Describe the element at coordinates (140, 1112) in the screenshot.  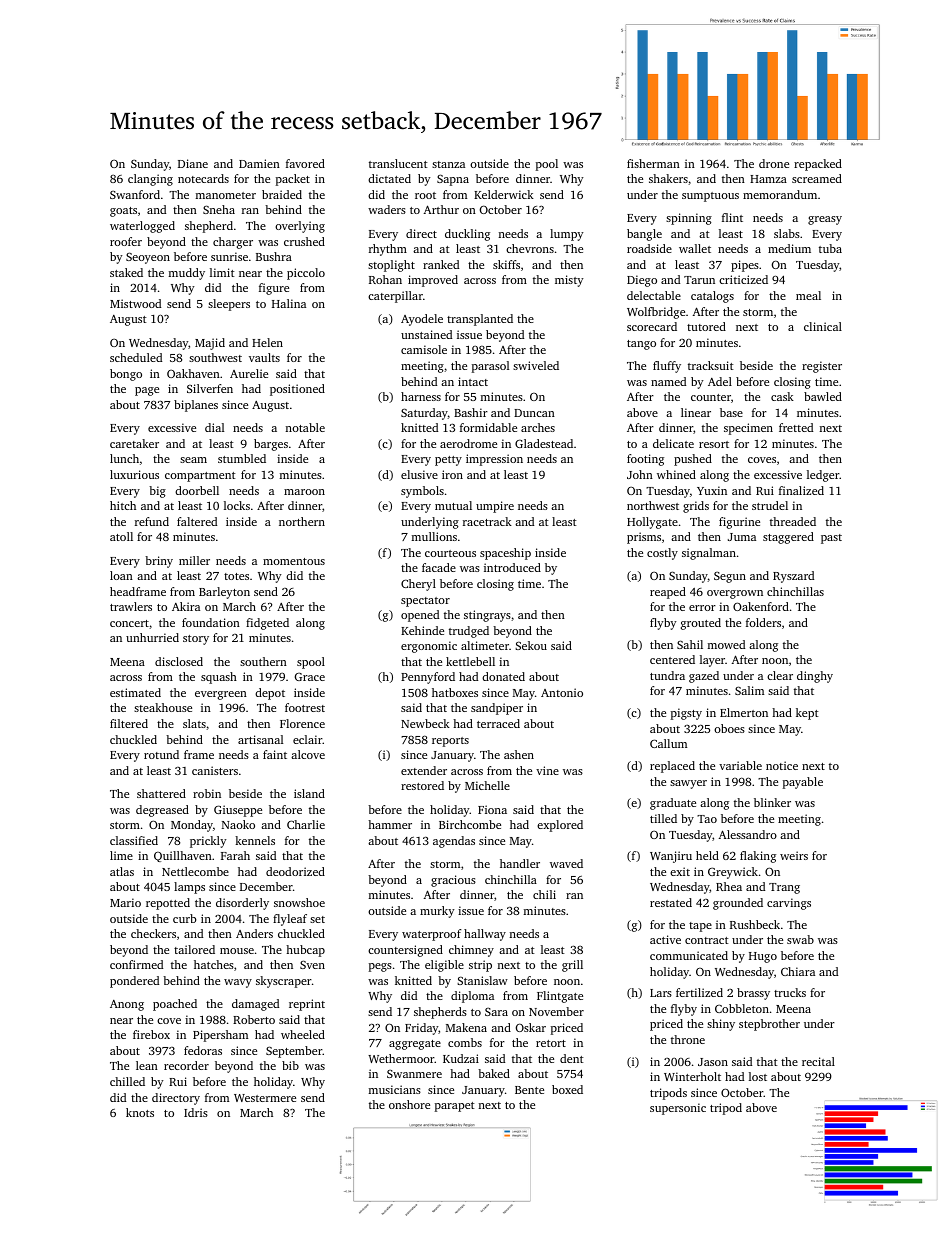
I see `knots` at that location.
